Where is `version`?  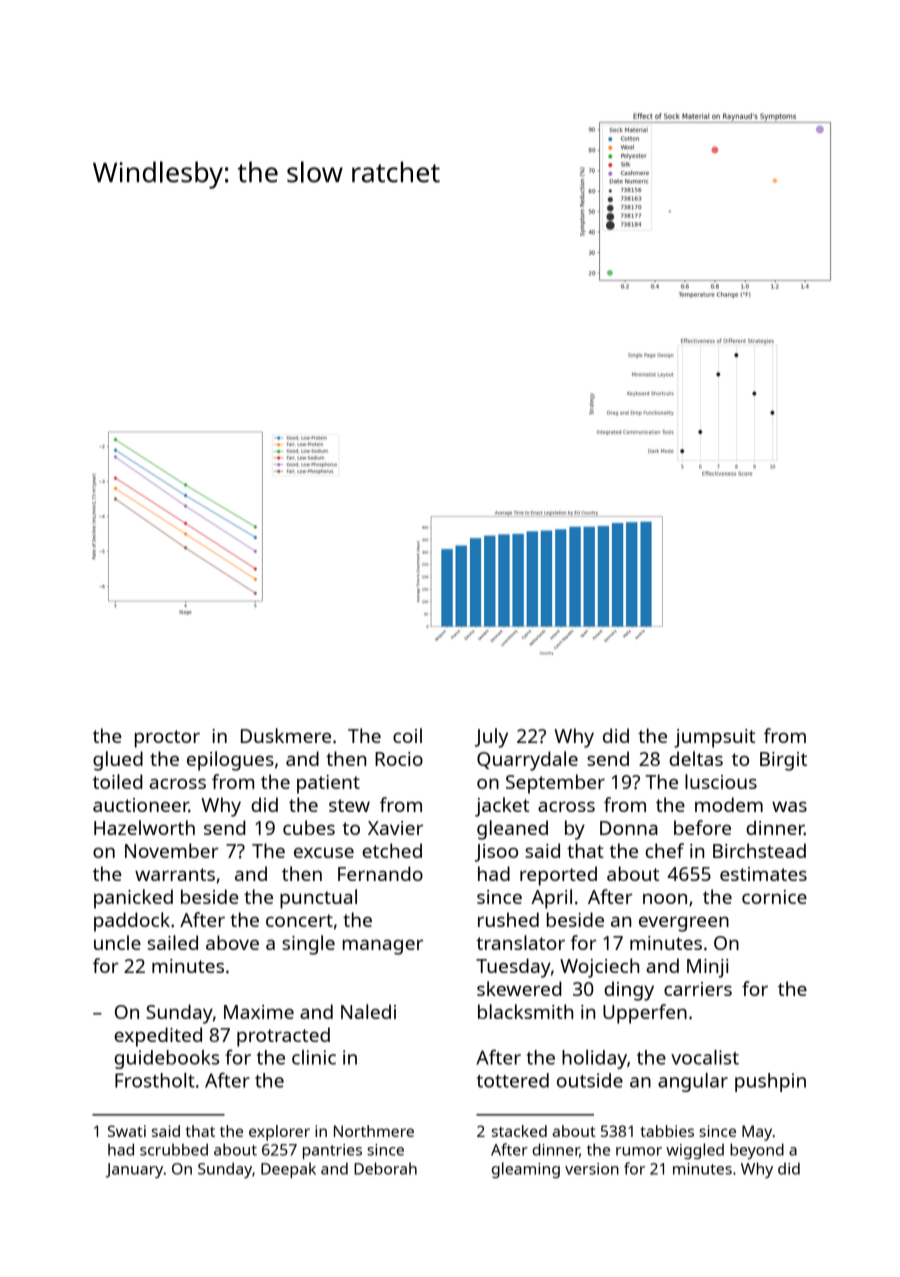
version is located at coordinates (592, 1169).
